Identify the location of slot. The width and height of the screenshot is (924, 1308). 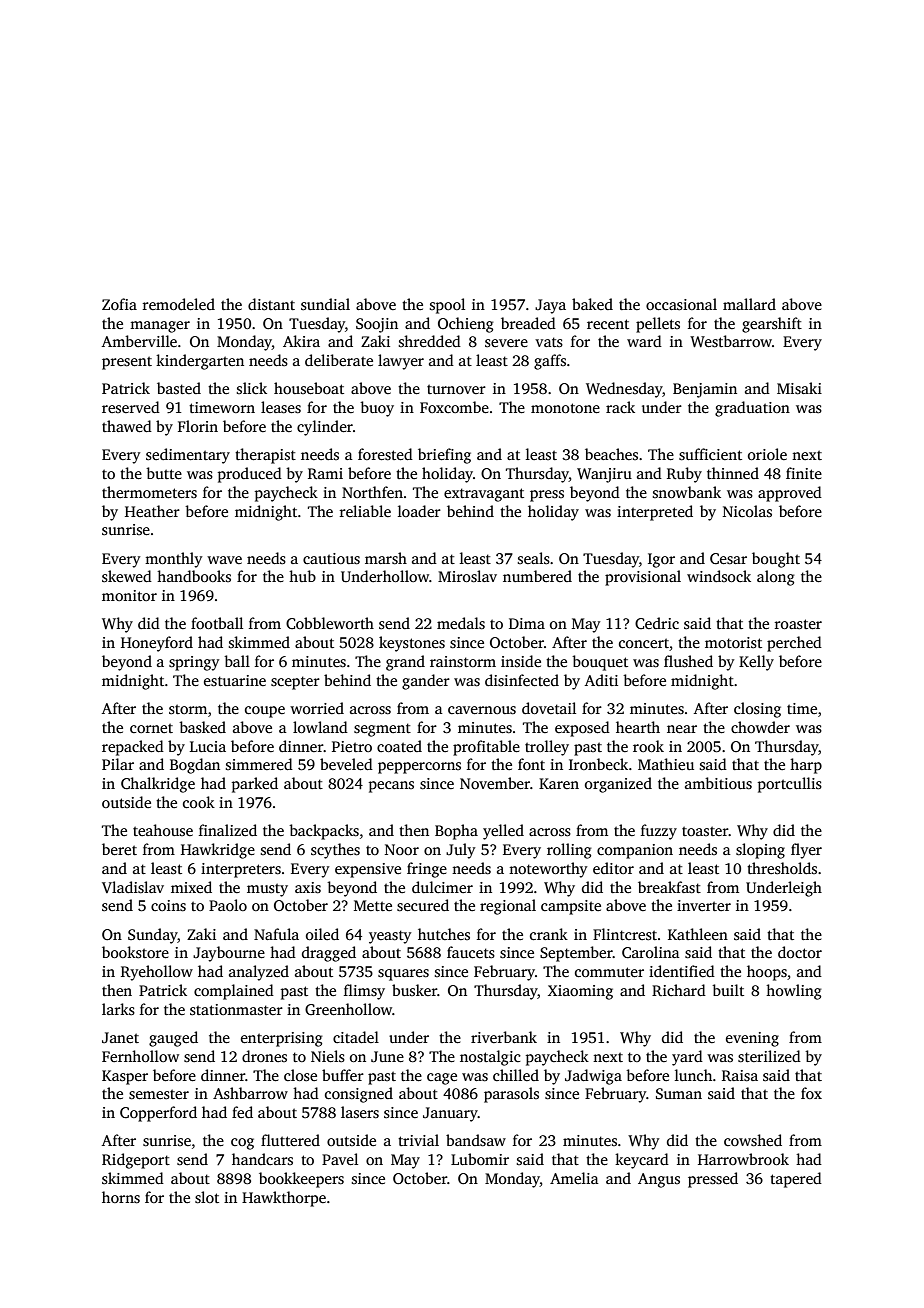
(207, 1197).
